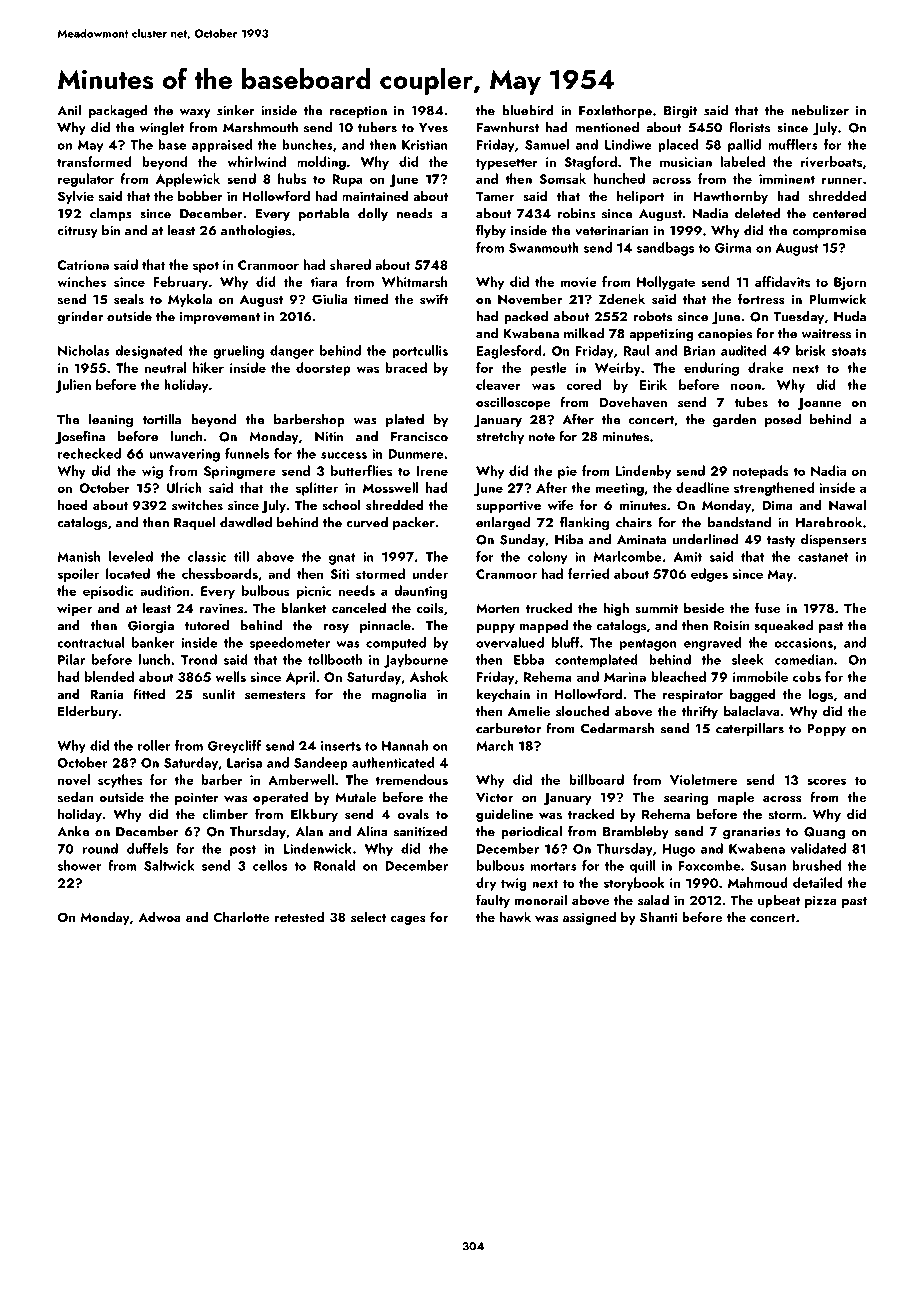  What do you see at coordinates (508, 127) in the screenshot?
I see `Fawnhurst` at bounding box center [508, 127].
